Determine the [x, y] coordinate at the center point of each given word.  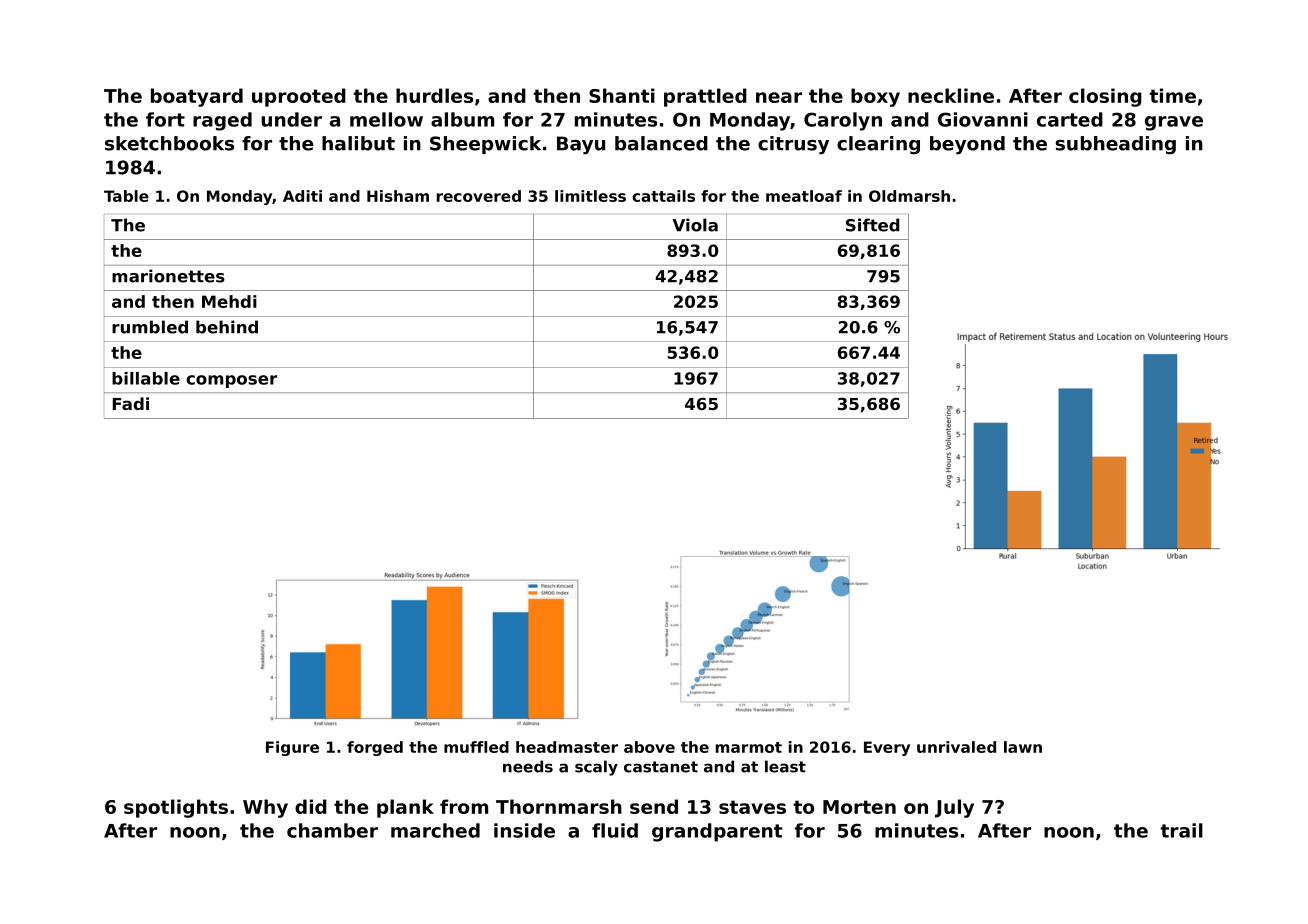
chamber [332, 830]
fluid [615, 830]
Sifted [872, 225]
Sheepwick [485, 145]
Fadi [131, 403]
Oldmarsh [909, 196]
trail [1181, 830]
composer [231, 381]
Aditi [302, 196]
